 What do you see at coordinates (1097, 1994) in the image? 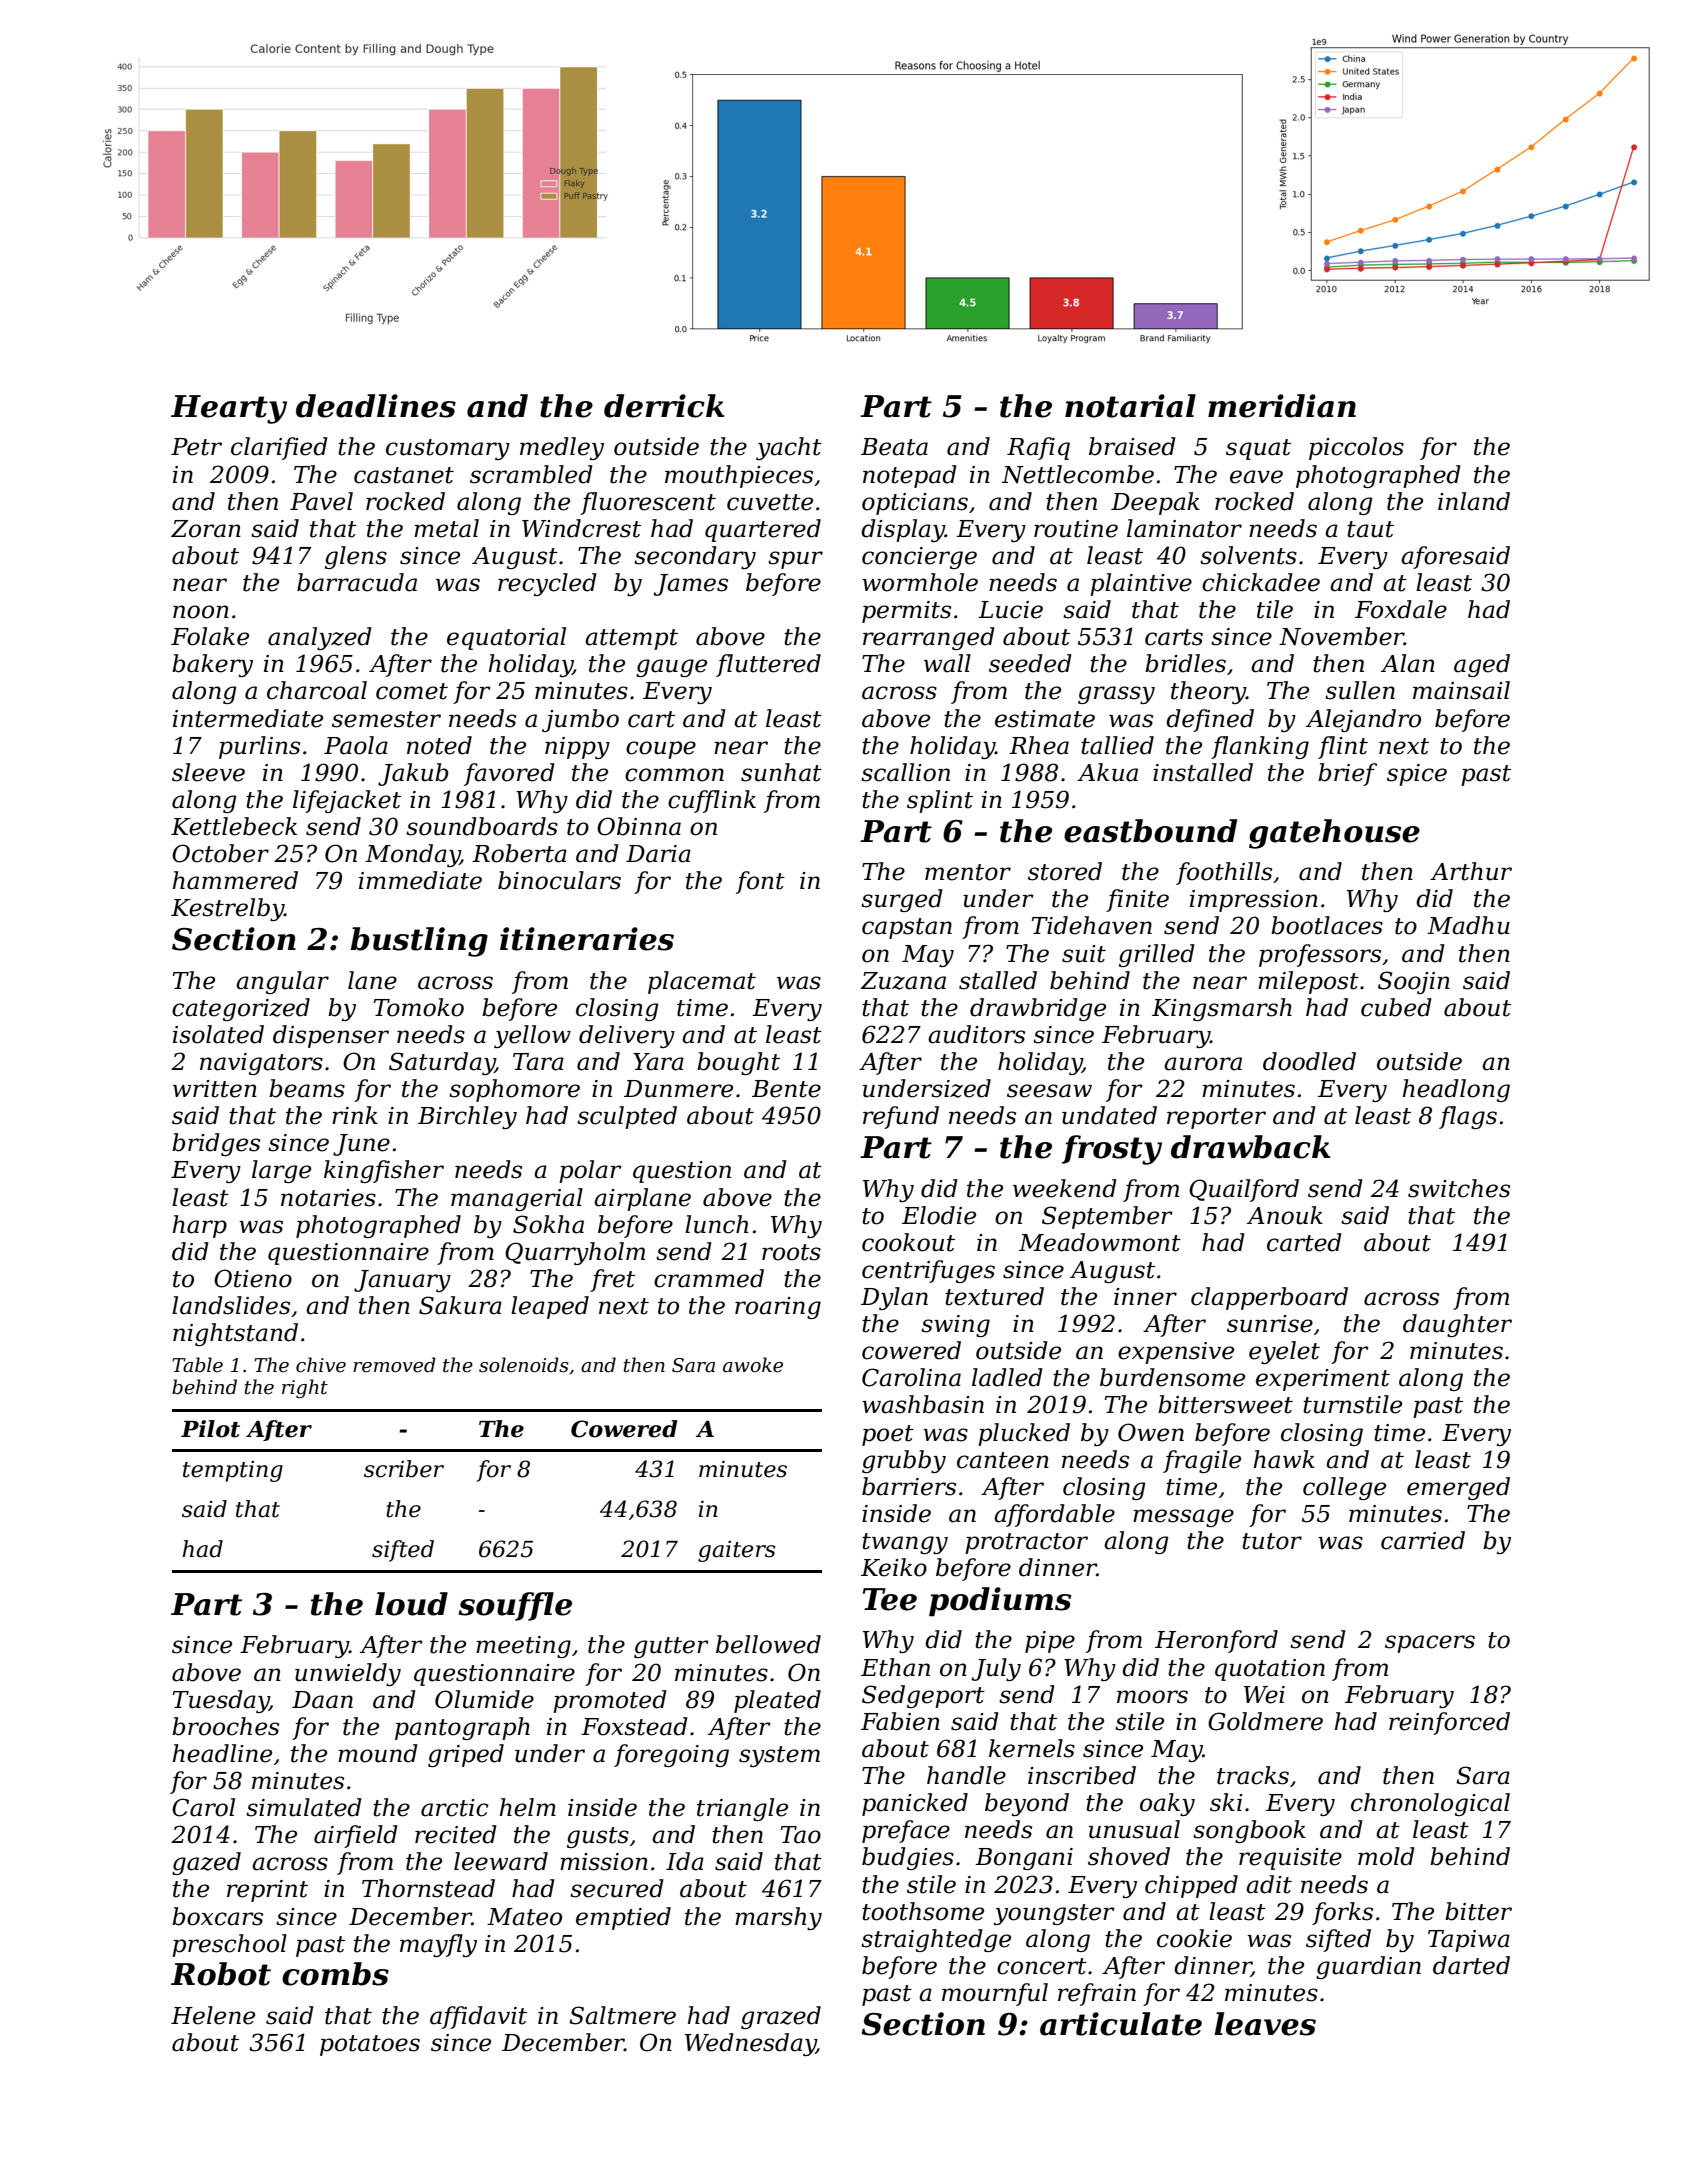
I see `refrain` at bounding box center [1097, 1994].
